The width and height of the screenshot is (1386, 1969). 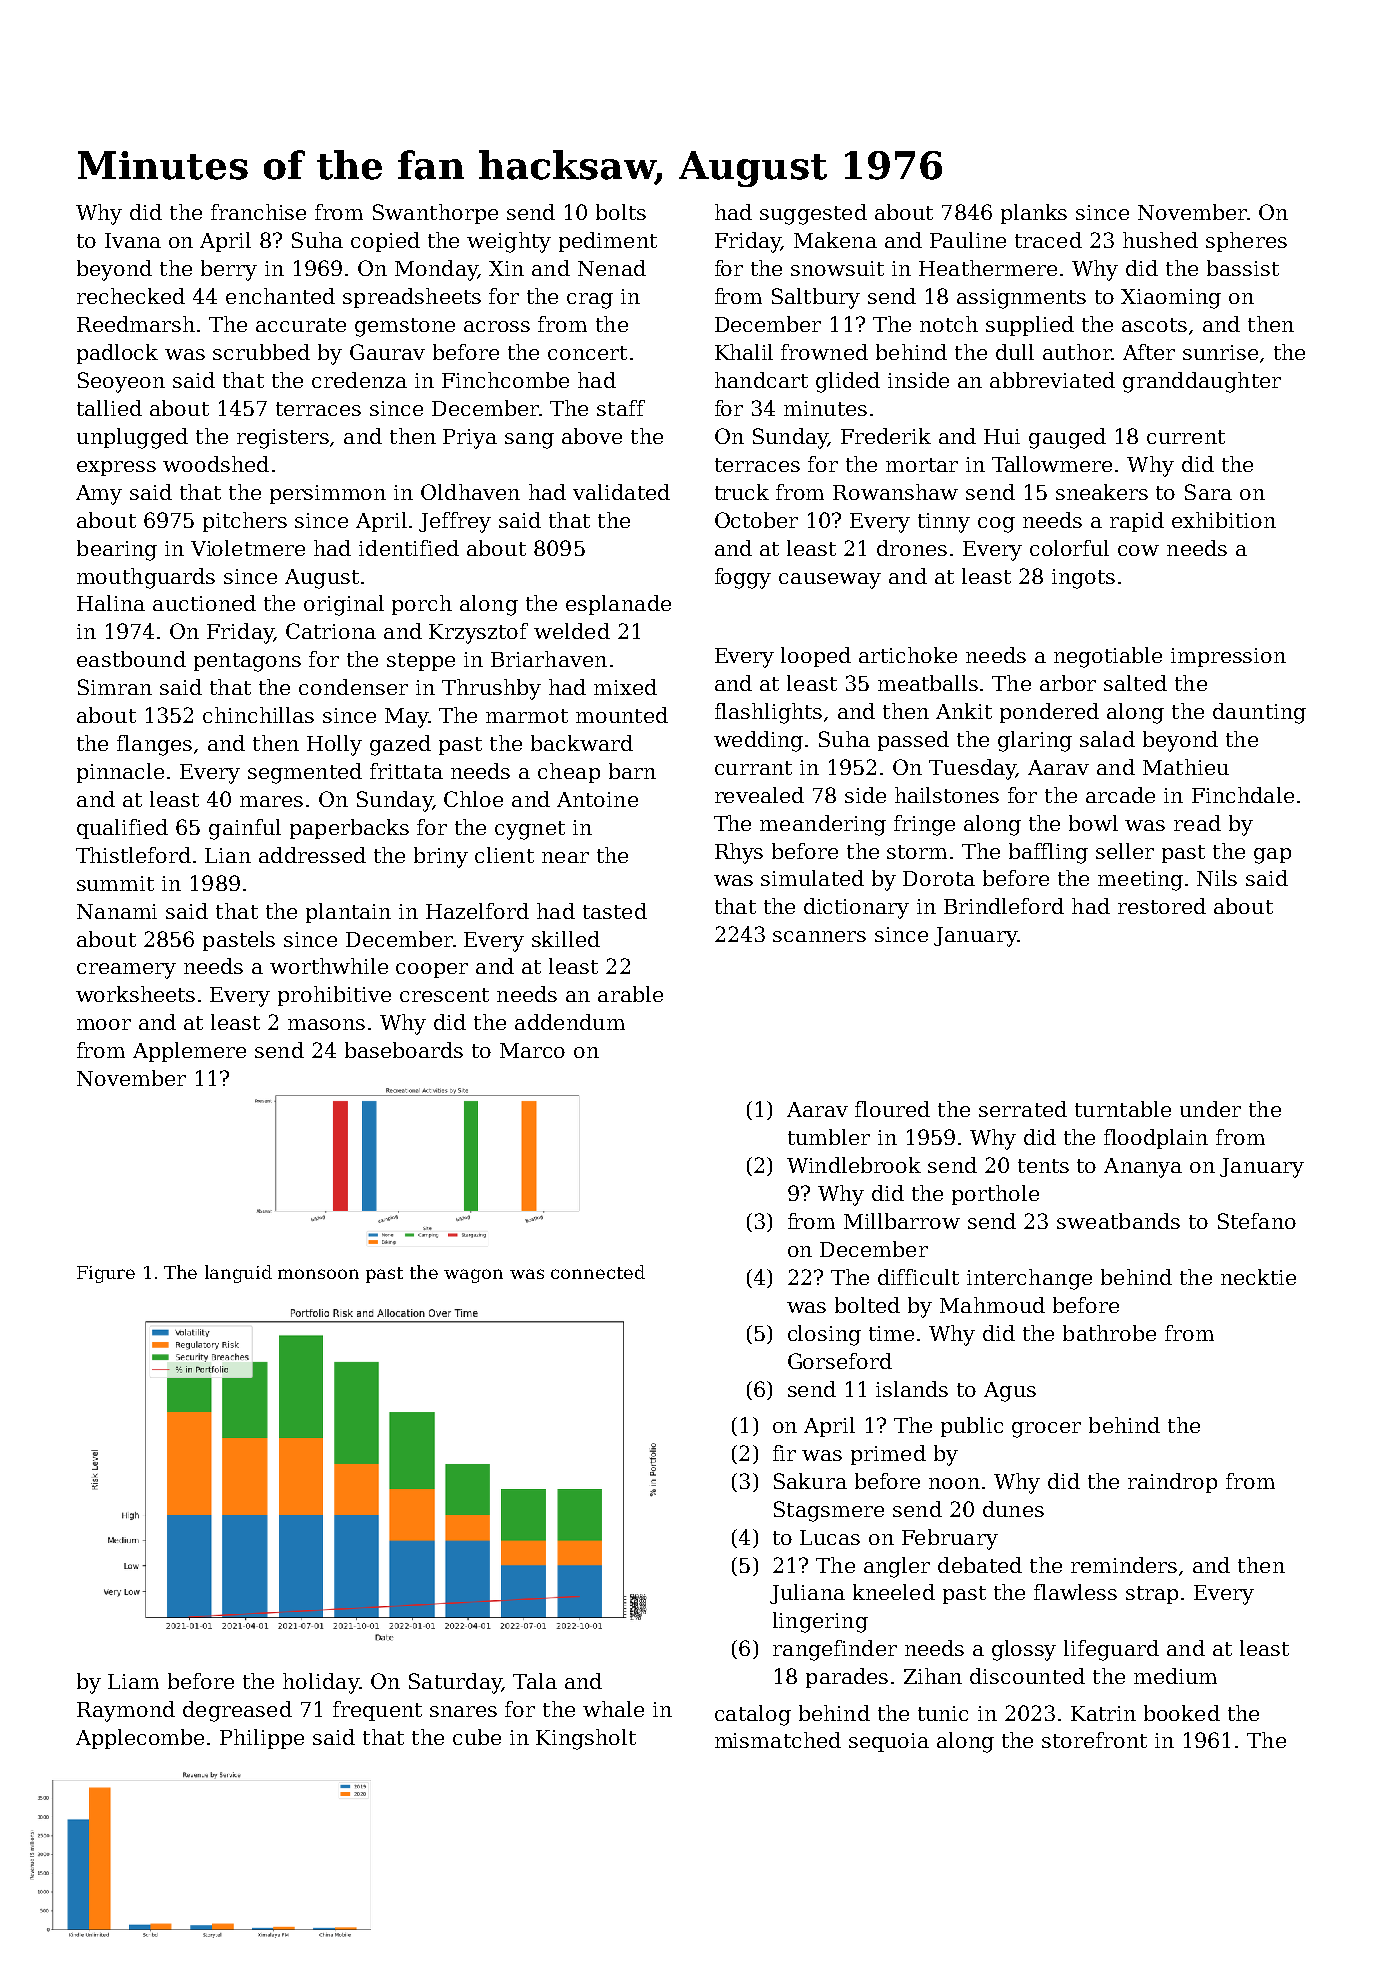 I want to click on Stefano, so click(x=1257, y=1221).
